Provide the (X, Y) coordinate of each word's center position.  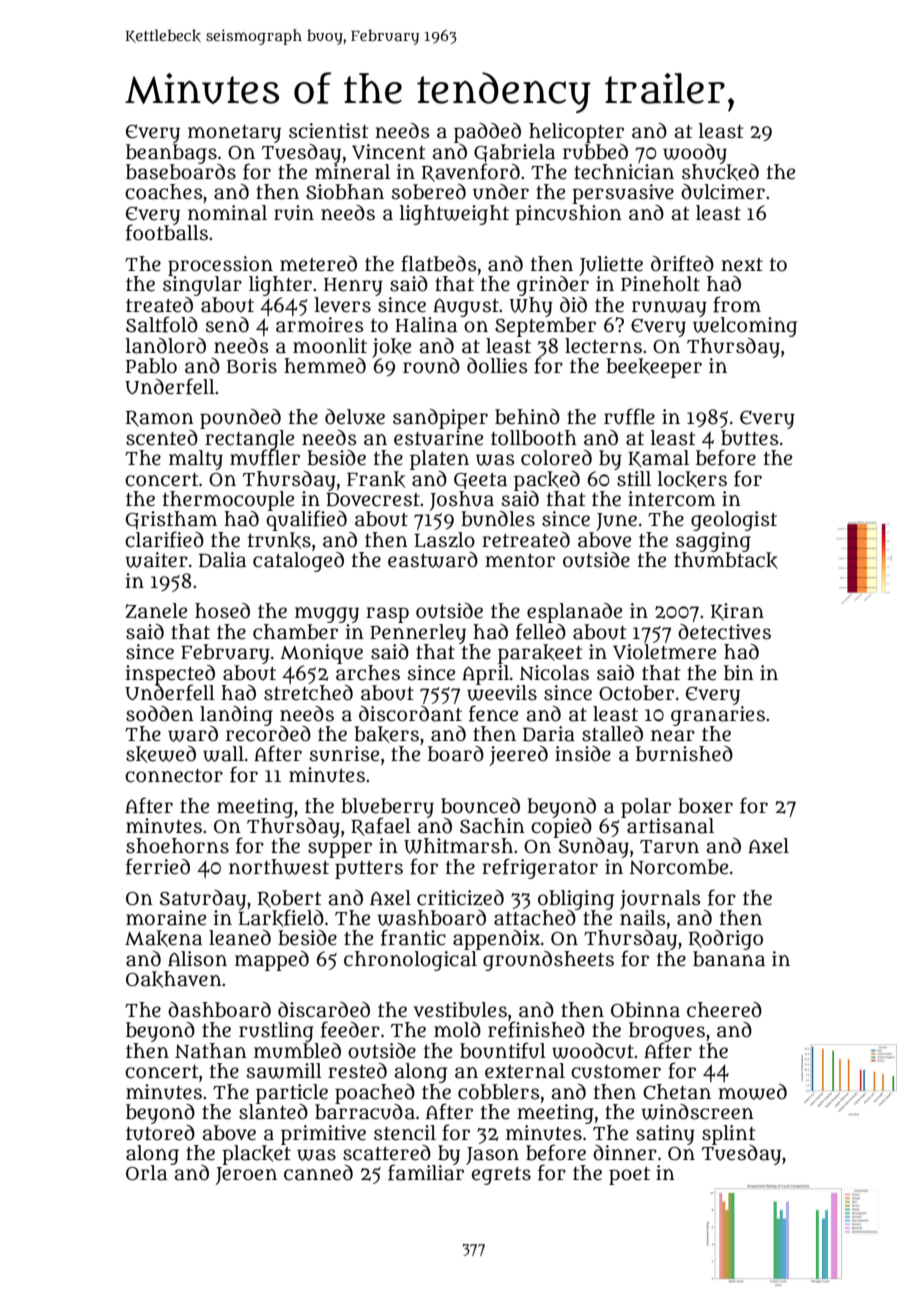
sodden (160, 714)
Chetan (677, 1092)
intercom (672, 499)
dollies (497, 366)
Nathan (211, 1051)
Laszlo (444, 540)
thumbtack (726, 560)
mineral (352, 172)
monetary (234, 134)
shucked (720, 172)
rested (357, 1071)
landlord (165, 346)
